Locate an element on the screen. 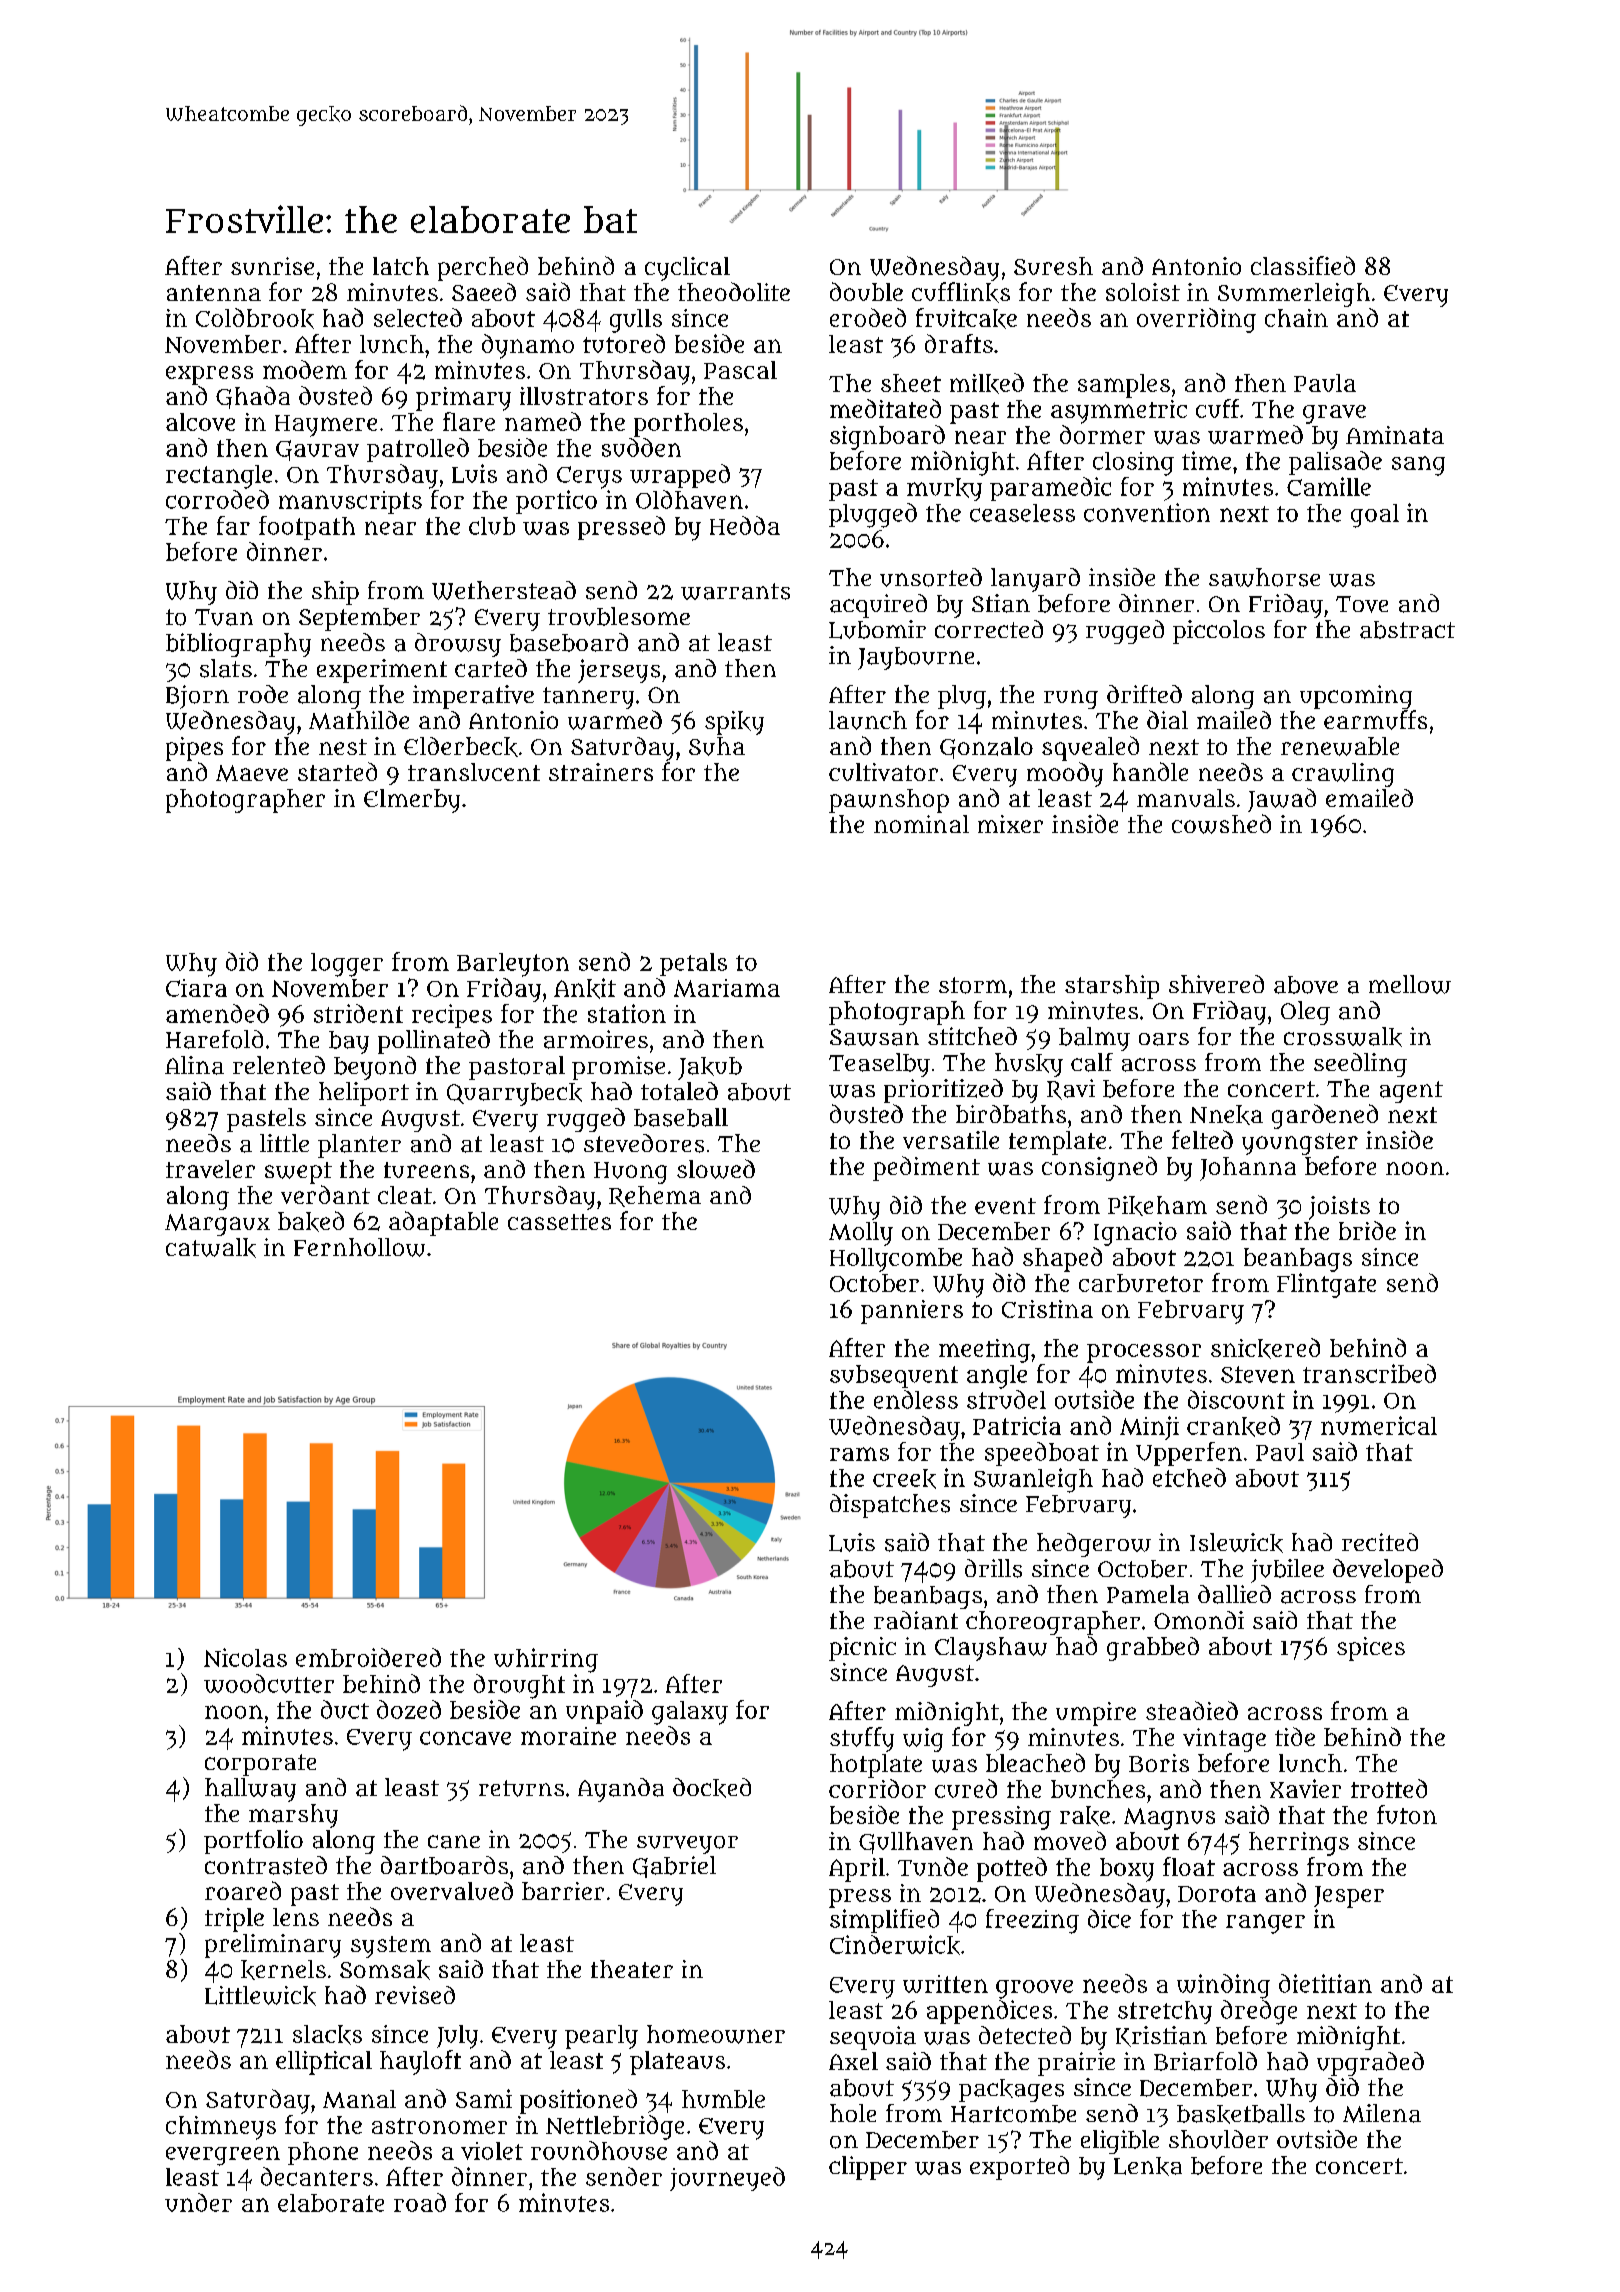  spiky is located at coordinates (734, 723).
